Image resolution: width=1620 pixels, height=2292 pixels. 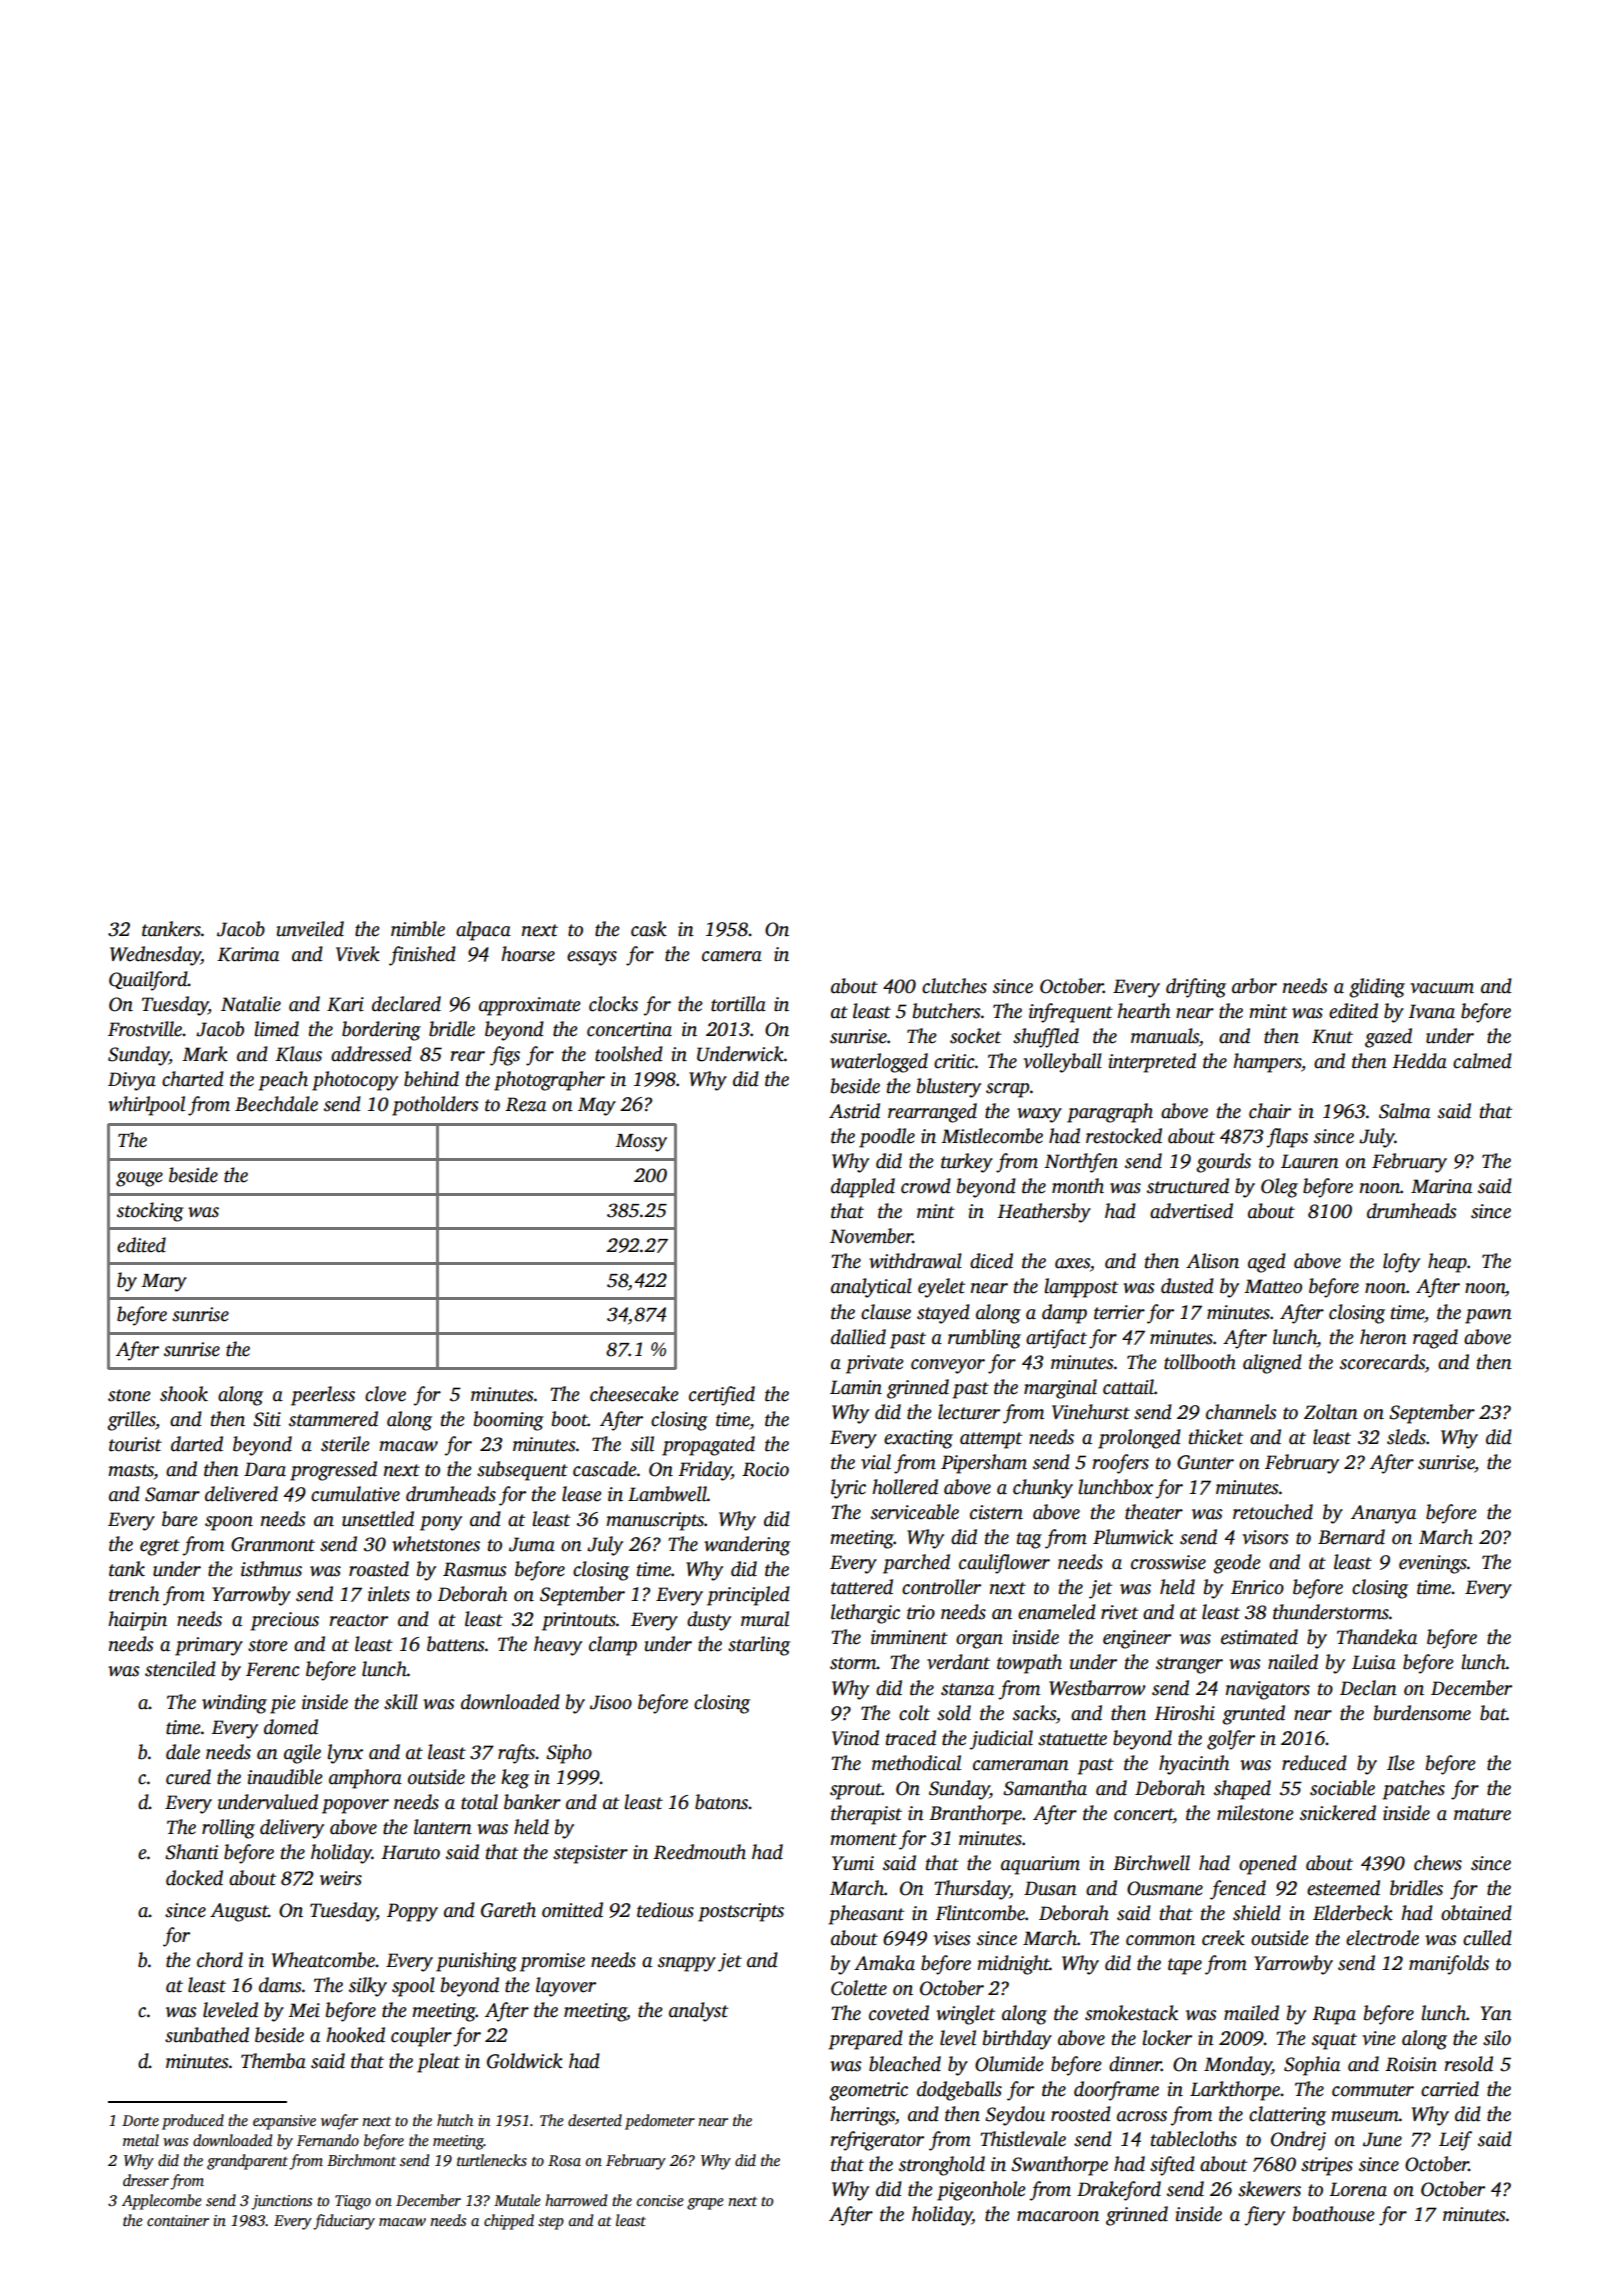 I want to click on unveiled, so click(x=310, y=929).
